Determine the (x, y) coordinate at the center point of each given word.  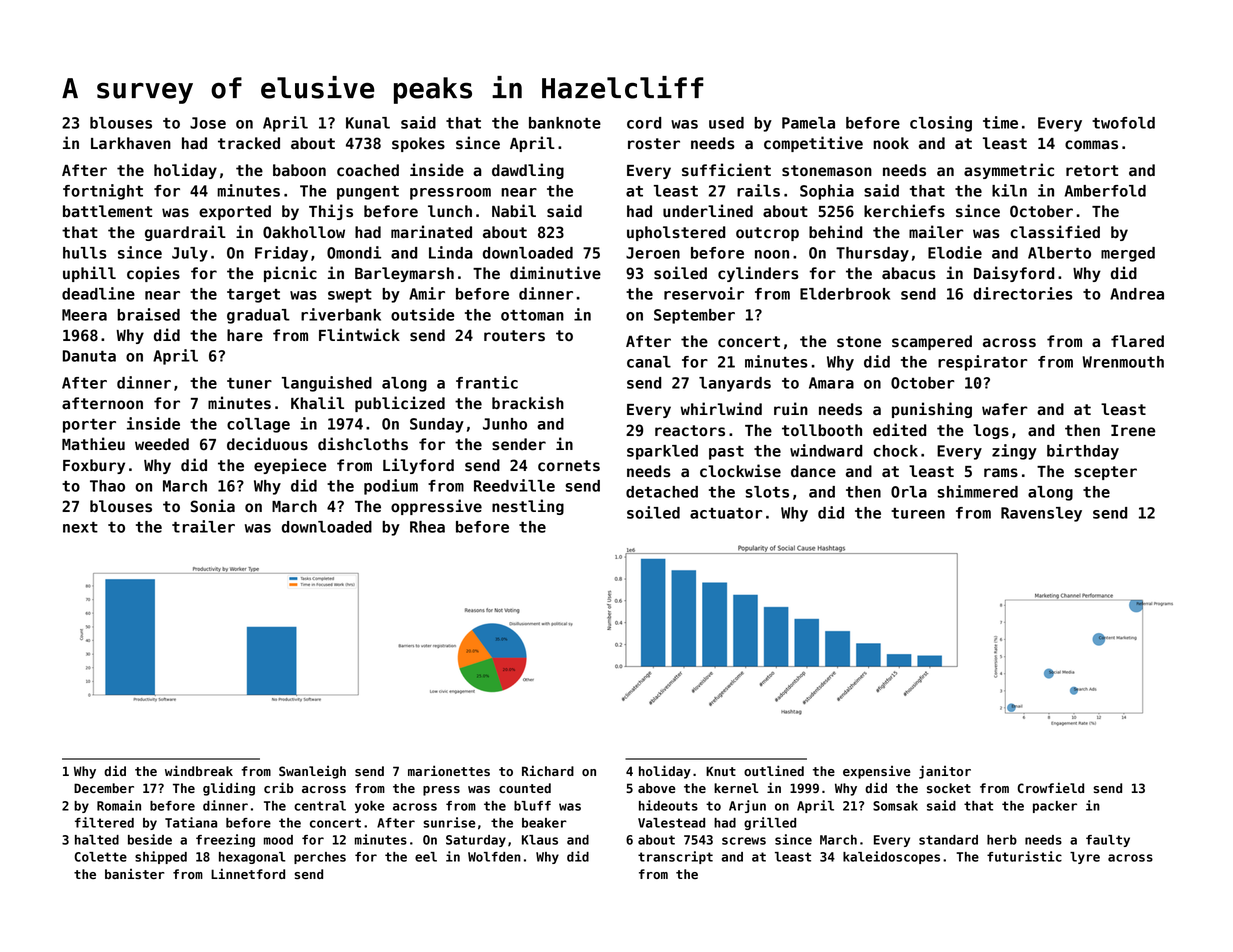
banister (135, 874)
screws (744, 841)
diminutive (555, 273)
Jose (208, 123)
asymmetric (1009, 171)
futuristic (1024, 856)
